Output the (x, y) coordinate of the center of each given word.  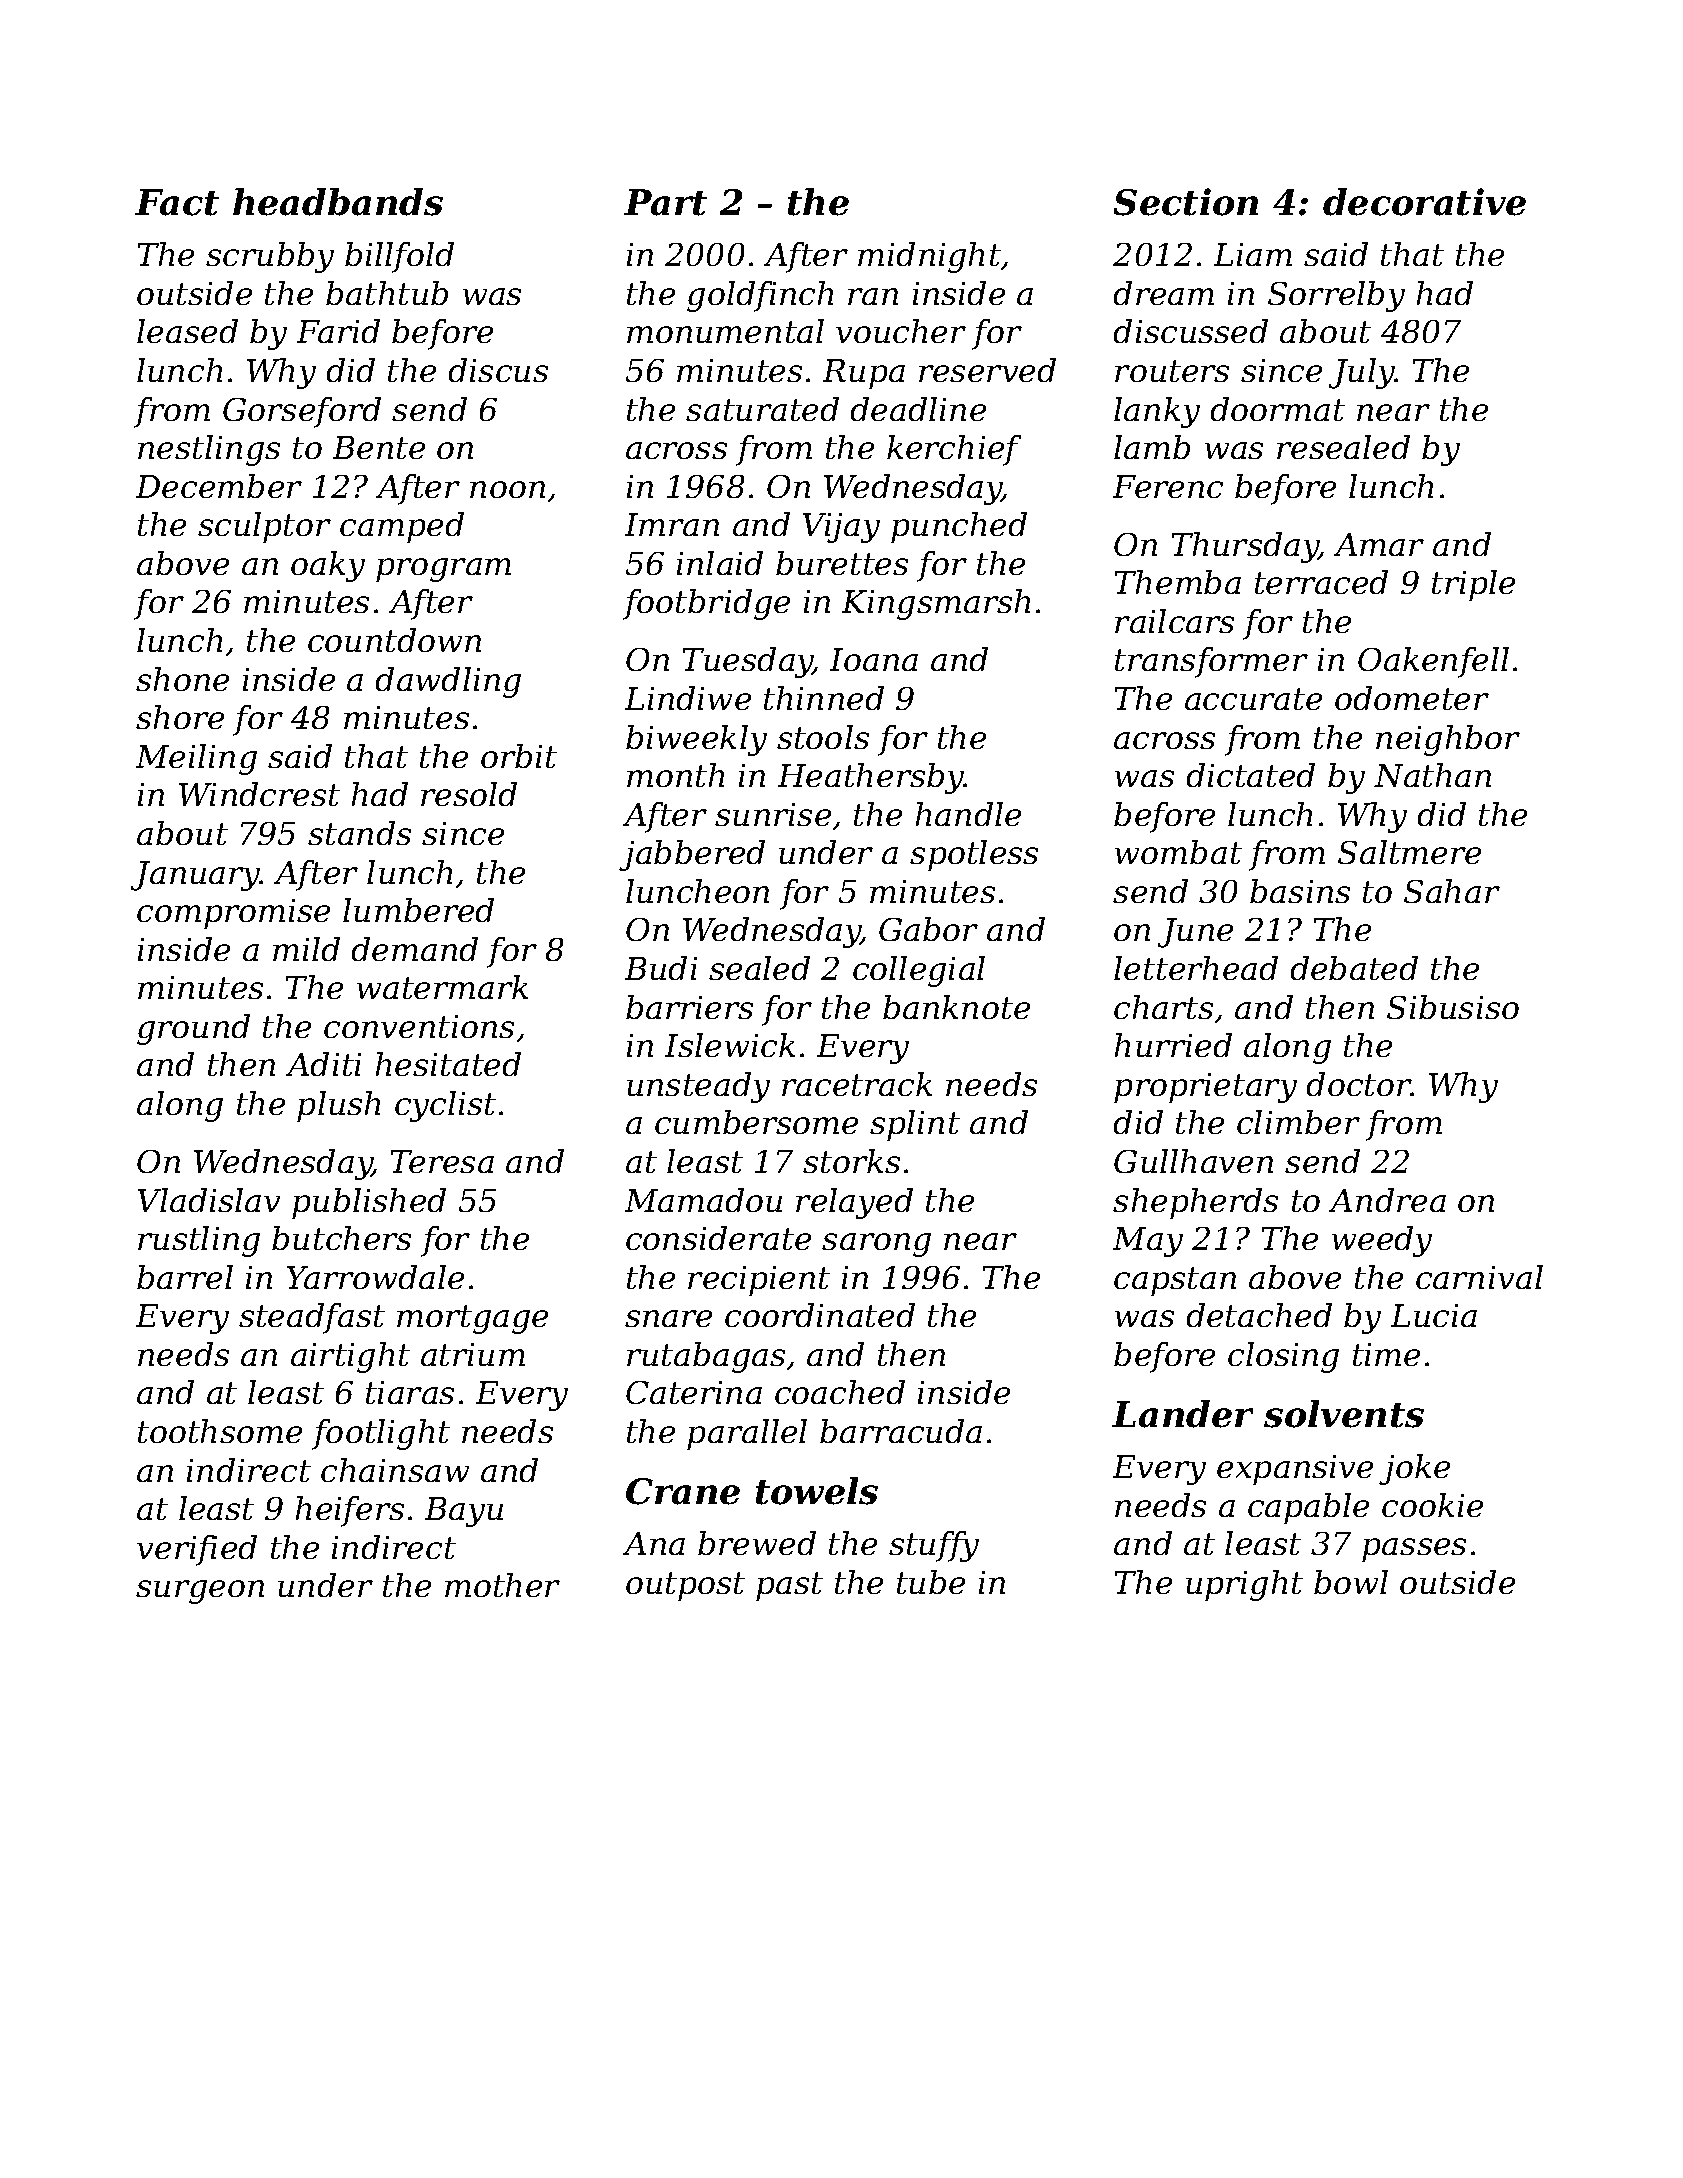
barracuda (901, 1431)
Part (665, 202)
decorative (1424, 202)
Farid (338, 331)
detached (1259, 1315)
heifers (350, 1511)
